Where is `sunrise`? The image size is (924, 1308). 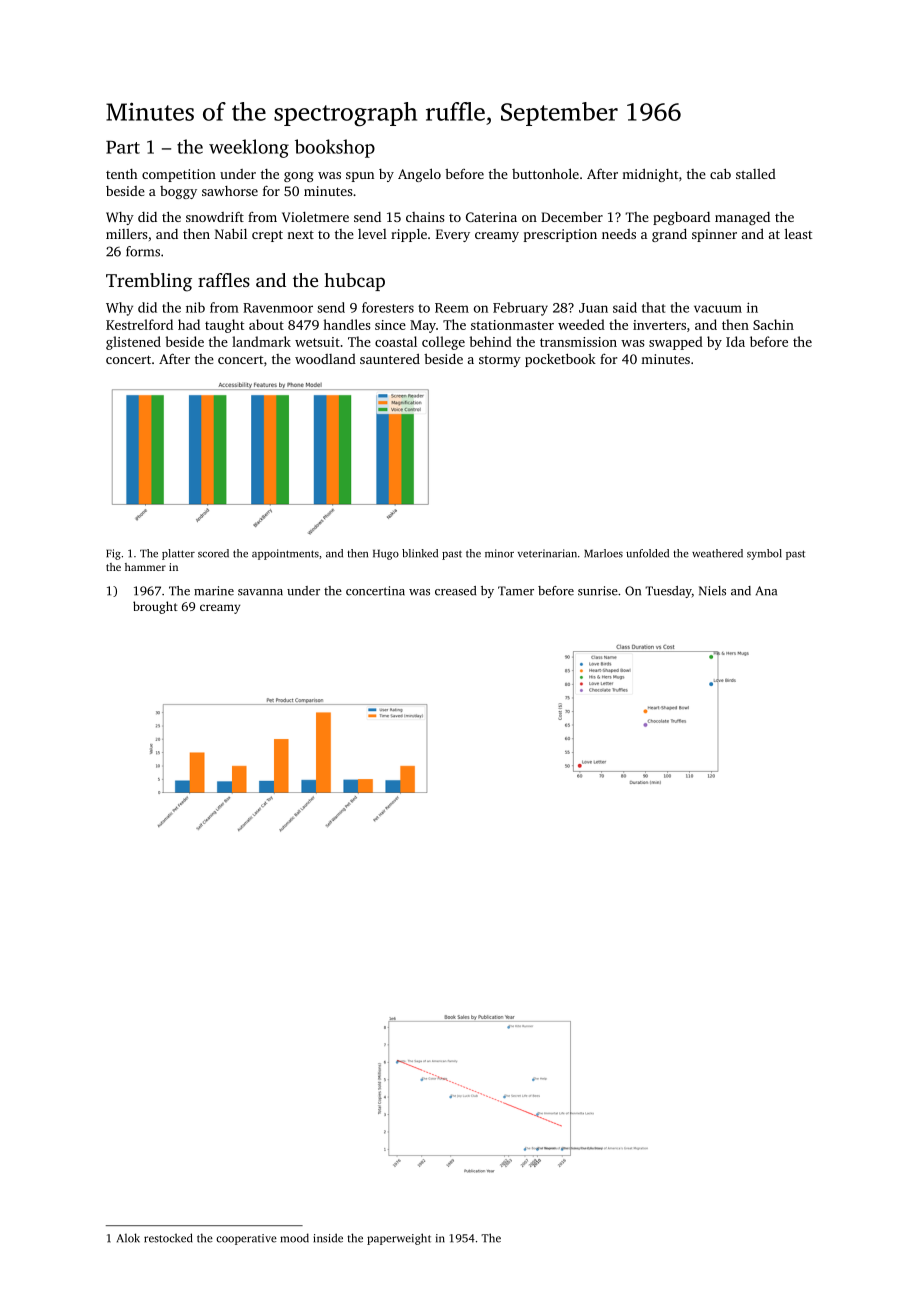
sunrise is located at coordinates (598, 591).
